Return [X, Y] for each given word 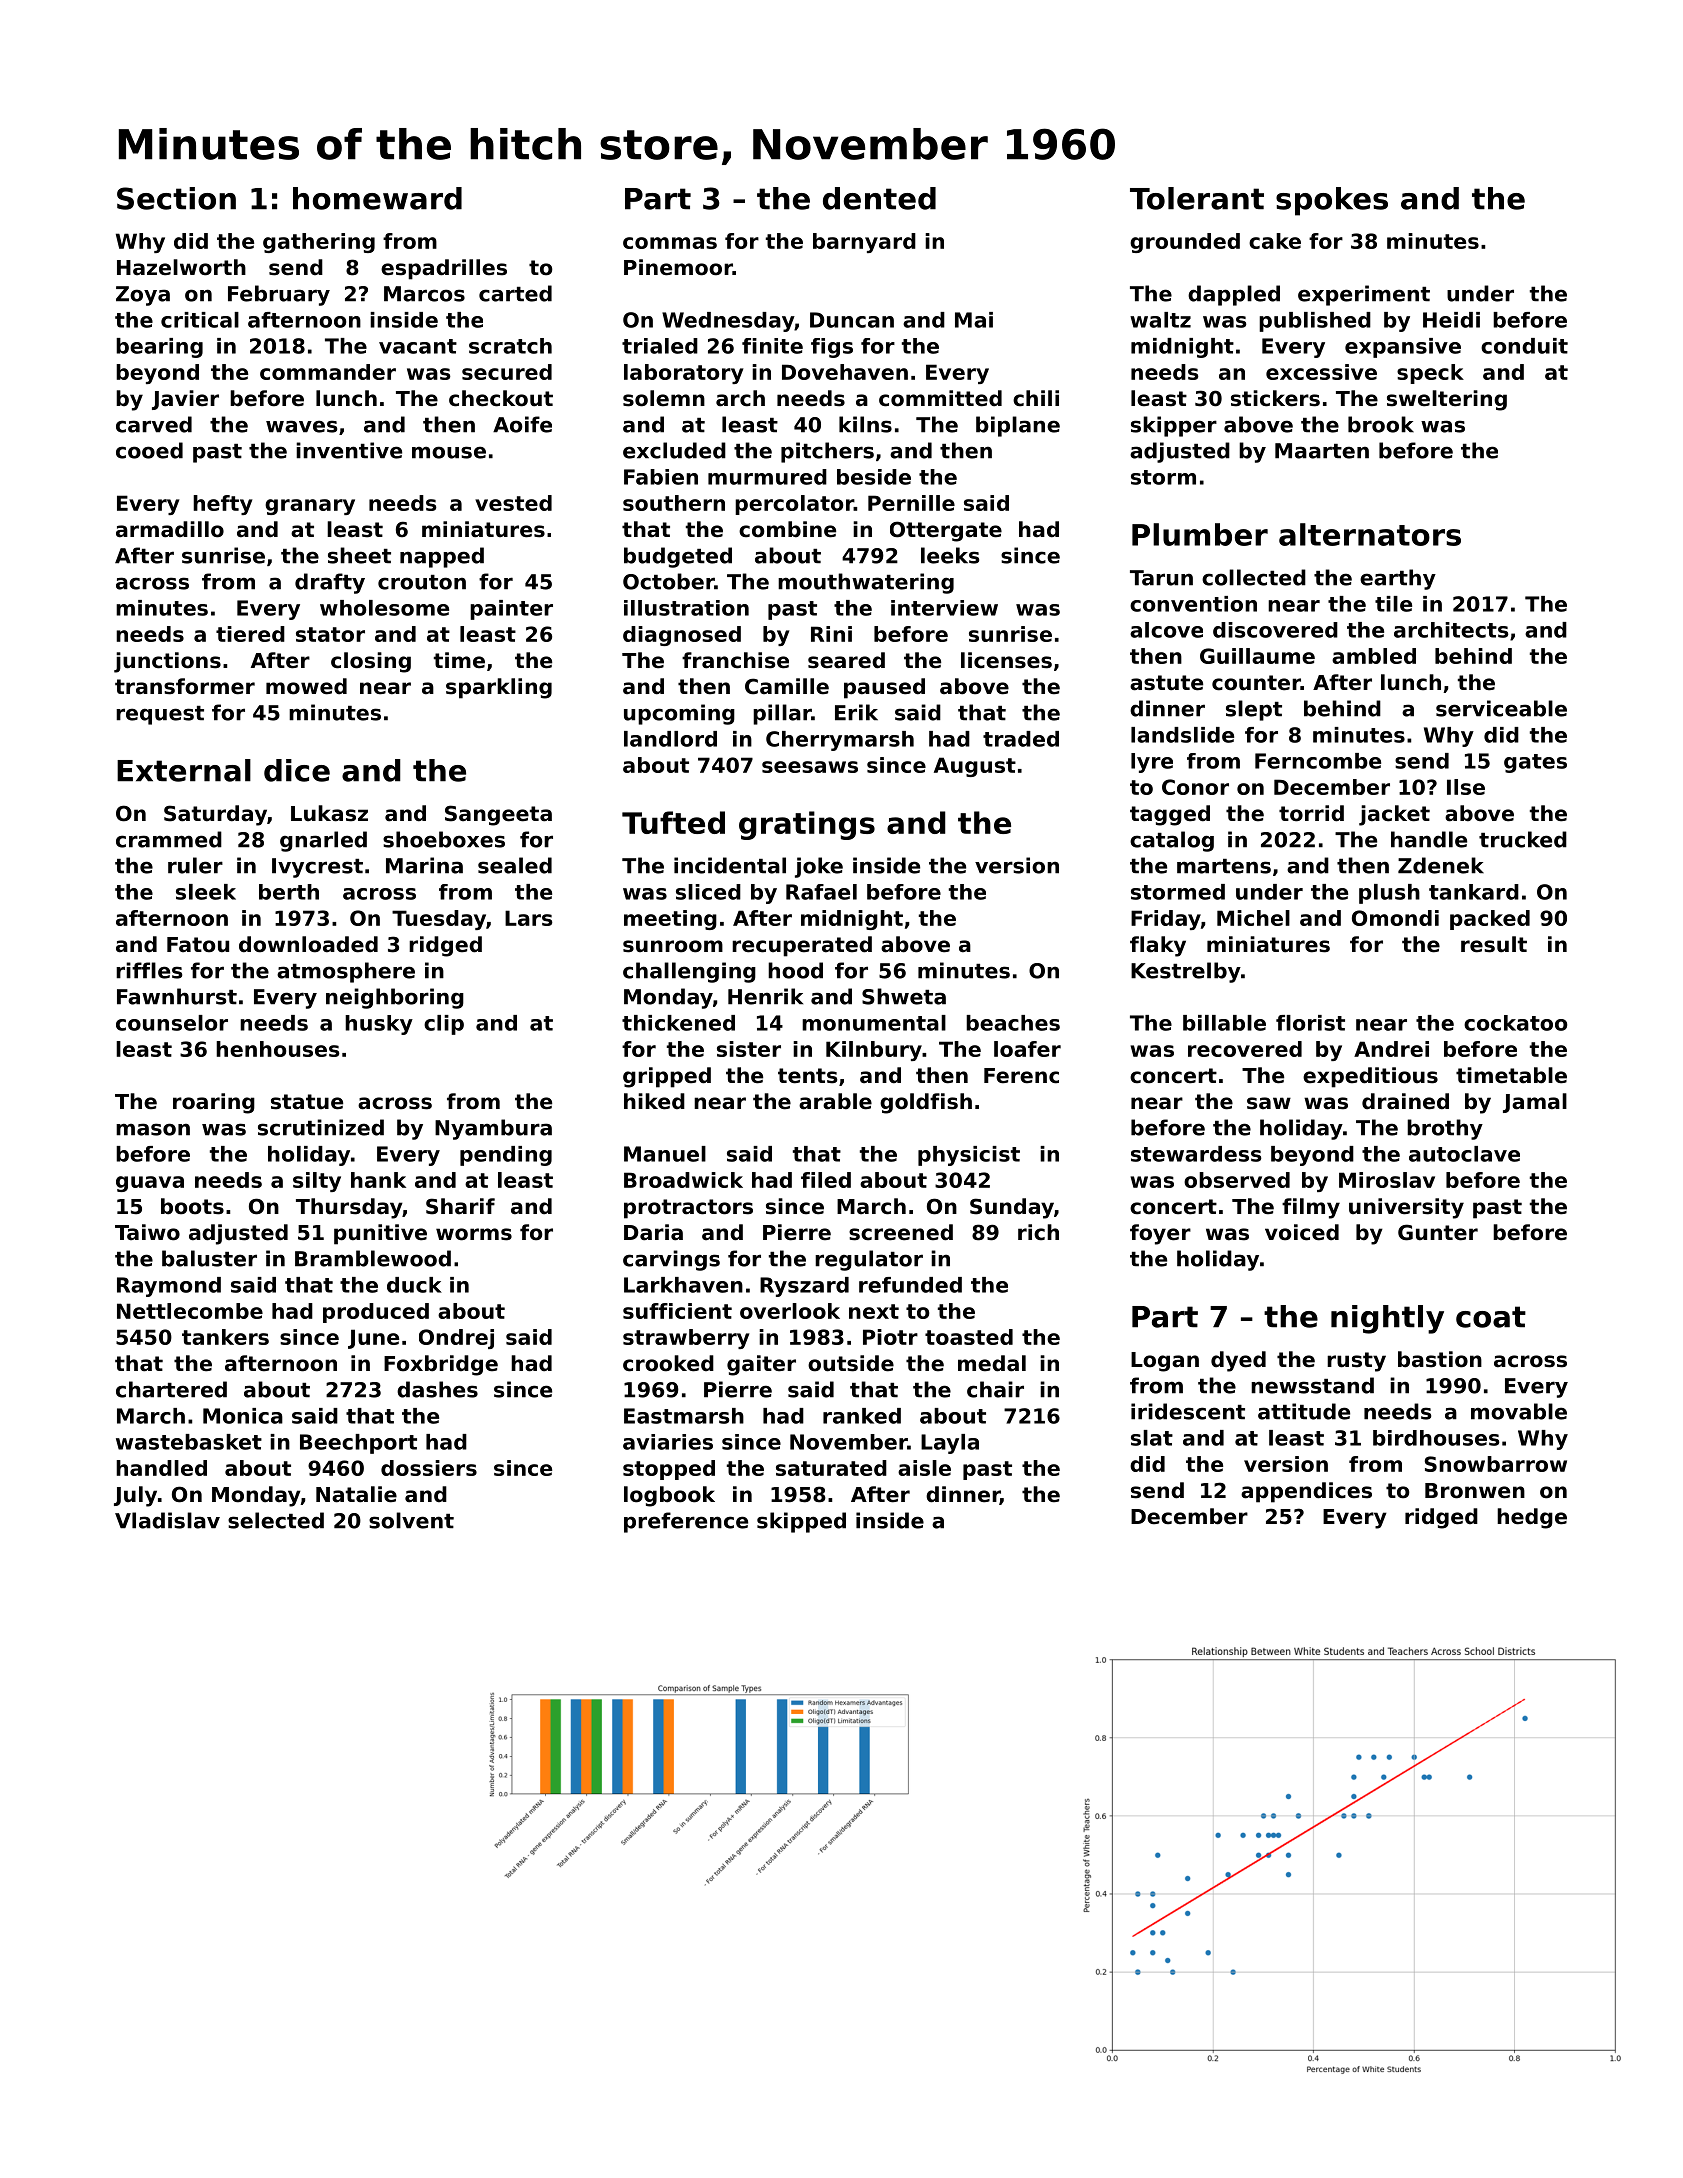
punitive [380, 1234]
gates [1535, 763]
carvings [671, 1260]
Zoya [143, 296]
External [184, 770]
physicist [969, 1156]
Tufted [673, 822]
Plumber [1200, 534]
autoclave [1464, 1154]
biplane [1018, 426]
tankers [225, 1337]
